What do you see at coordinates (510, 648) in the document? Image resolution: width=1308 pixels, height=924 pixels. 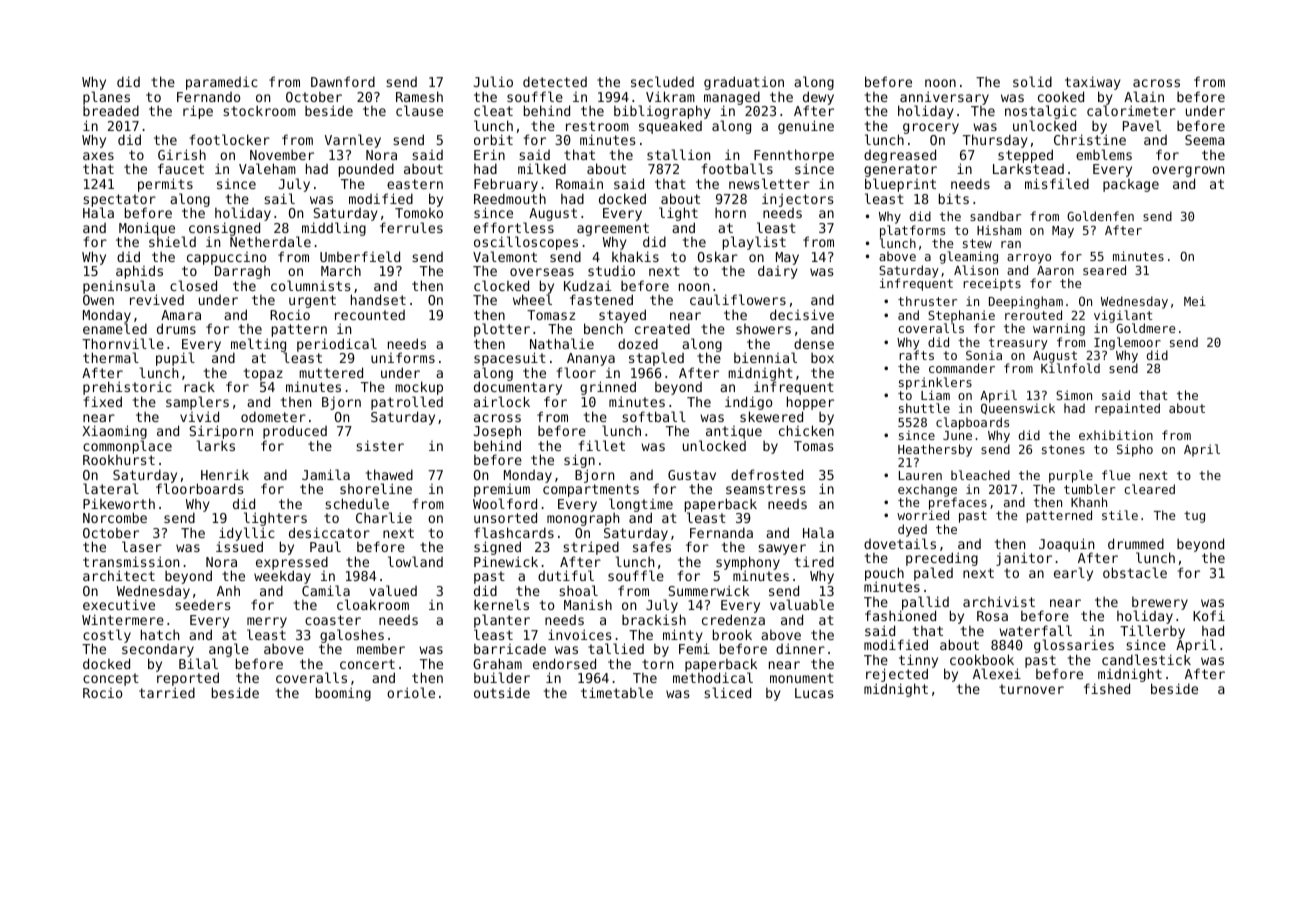 I see `barricade` at bounding box center [510, 648].
